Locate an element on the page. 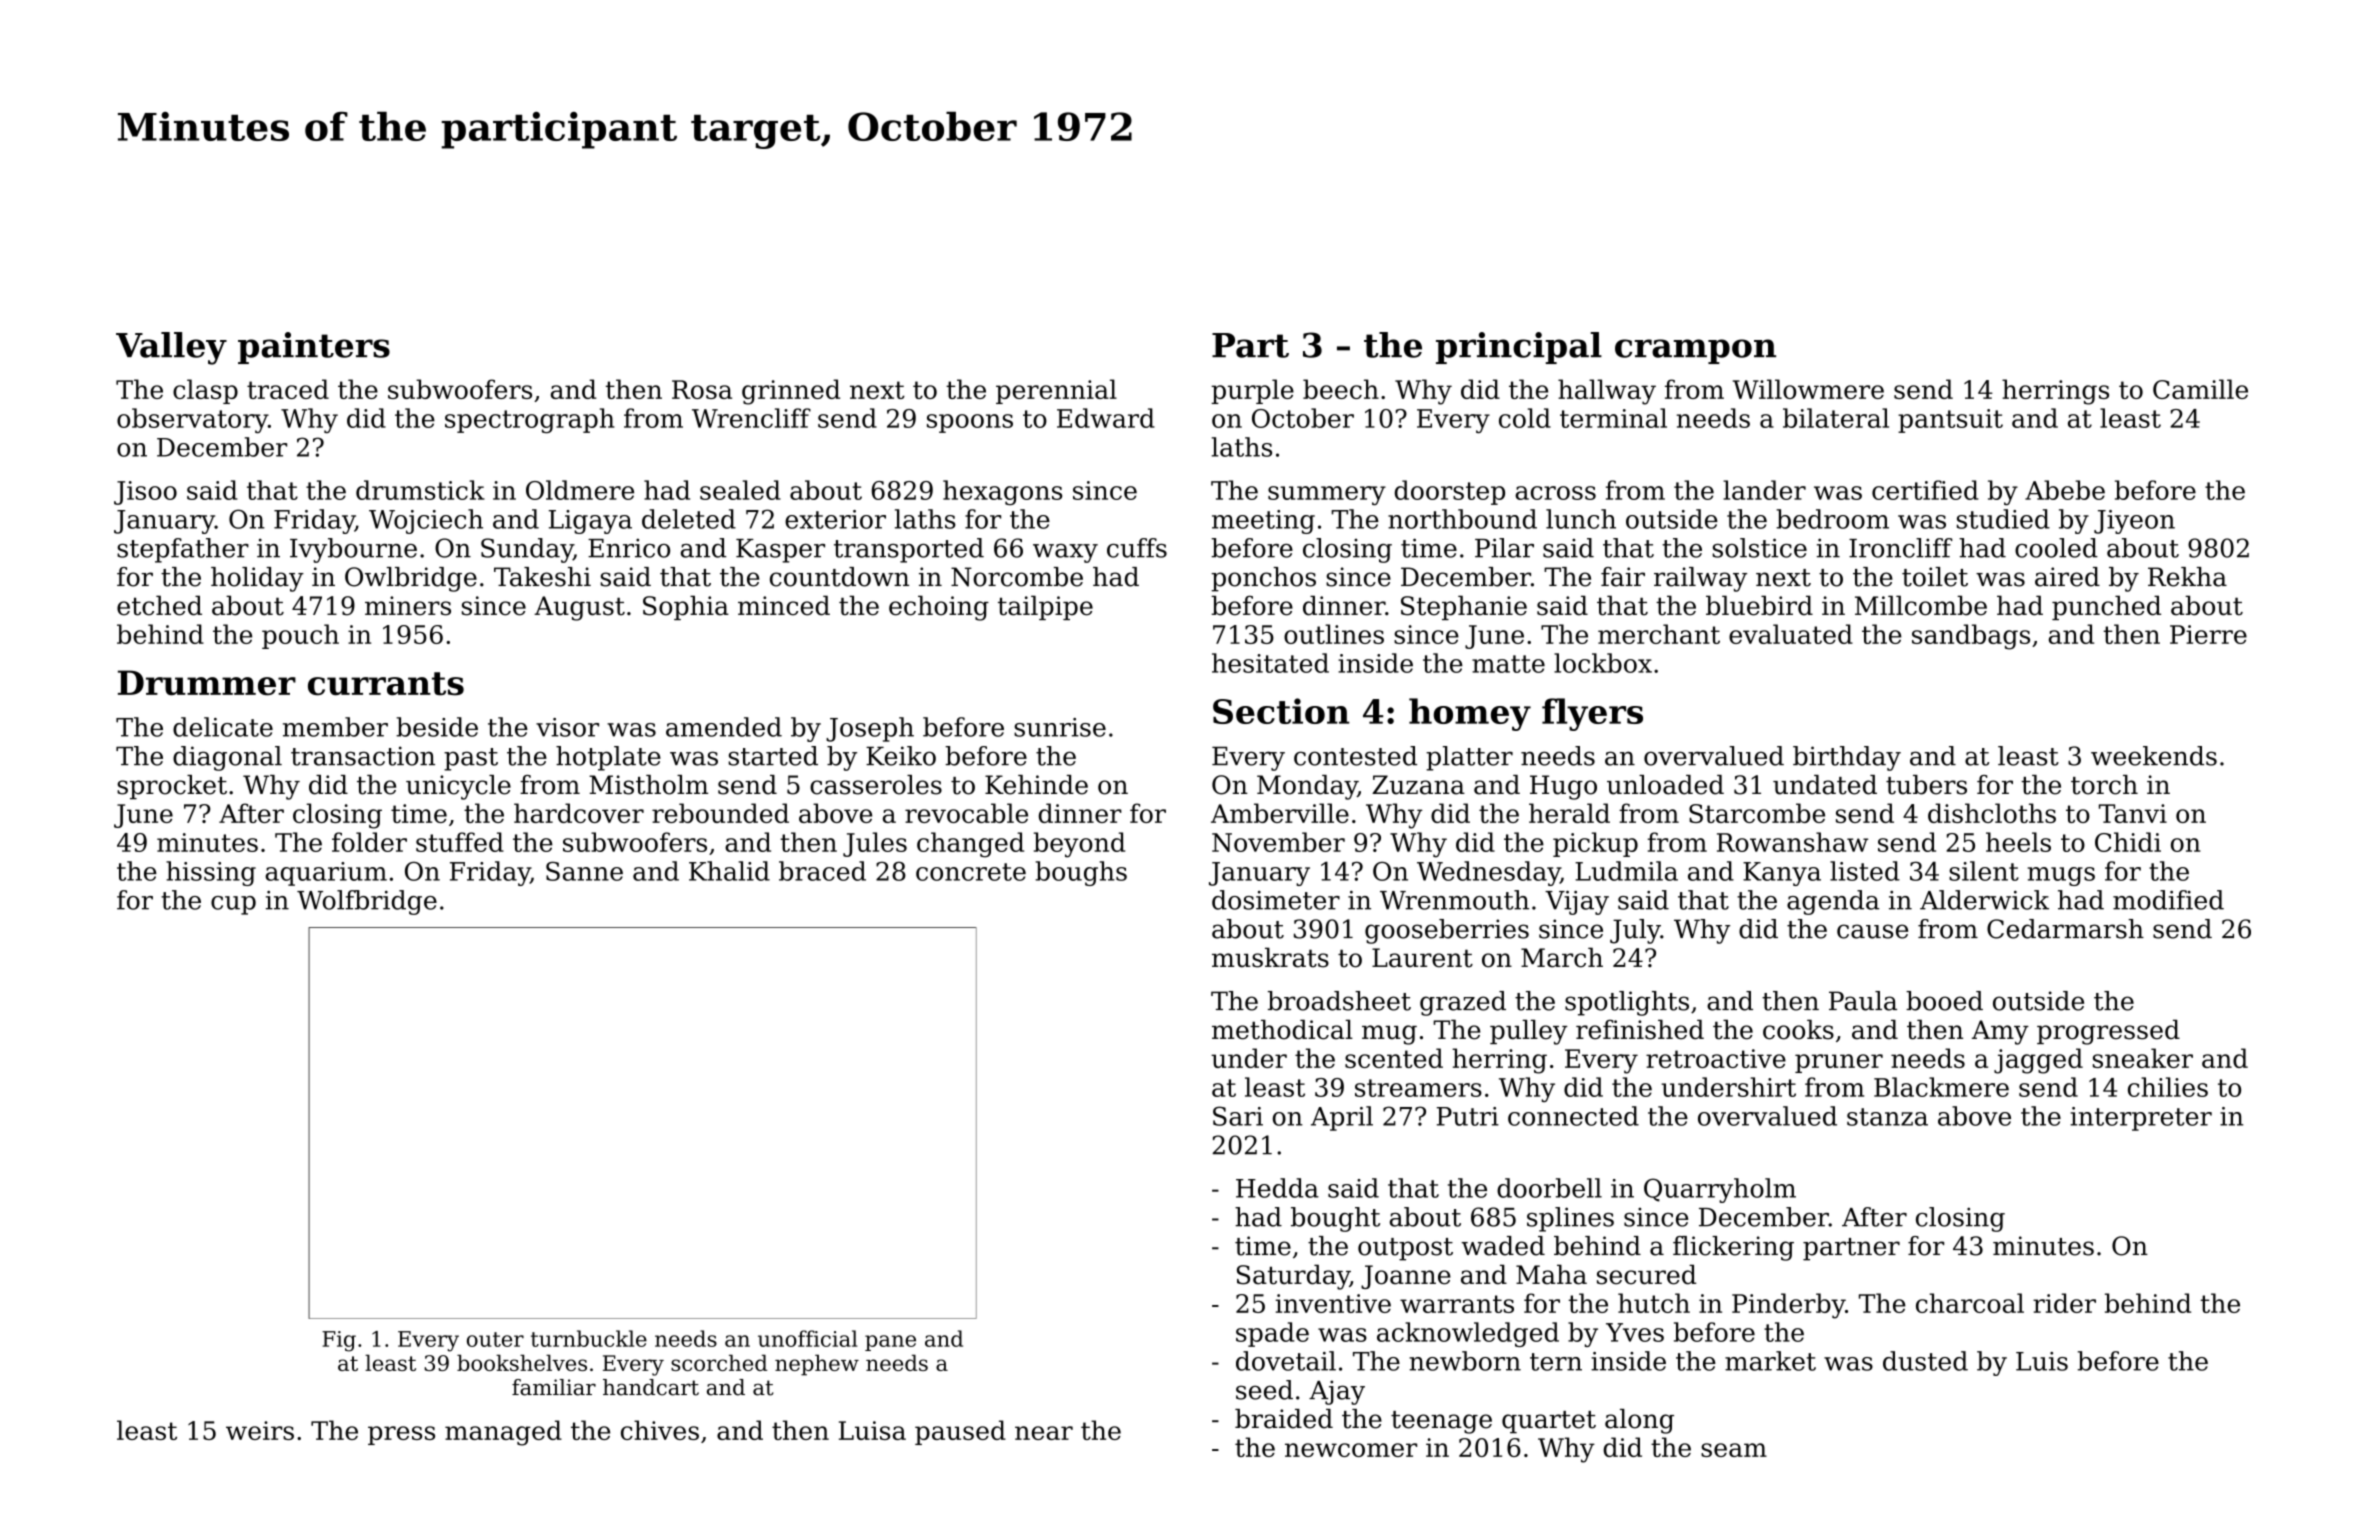  outer is located at coordinates (495, 1339).
